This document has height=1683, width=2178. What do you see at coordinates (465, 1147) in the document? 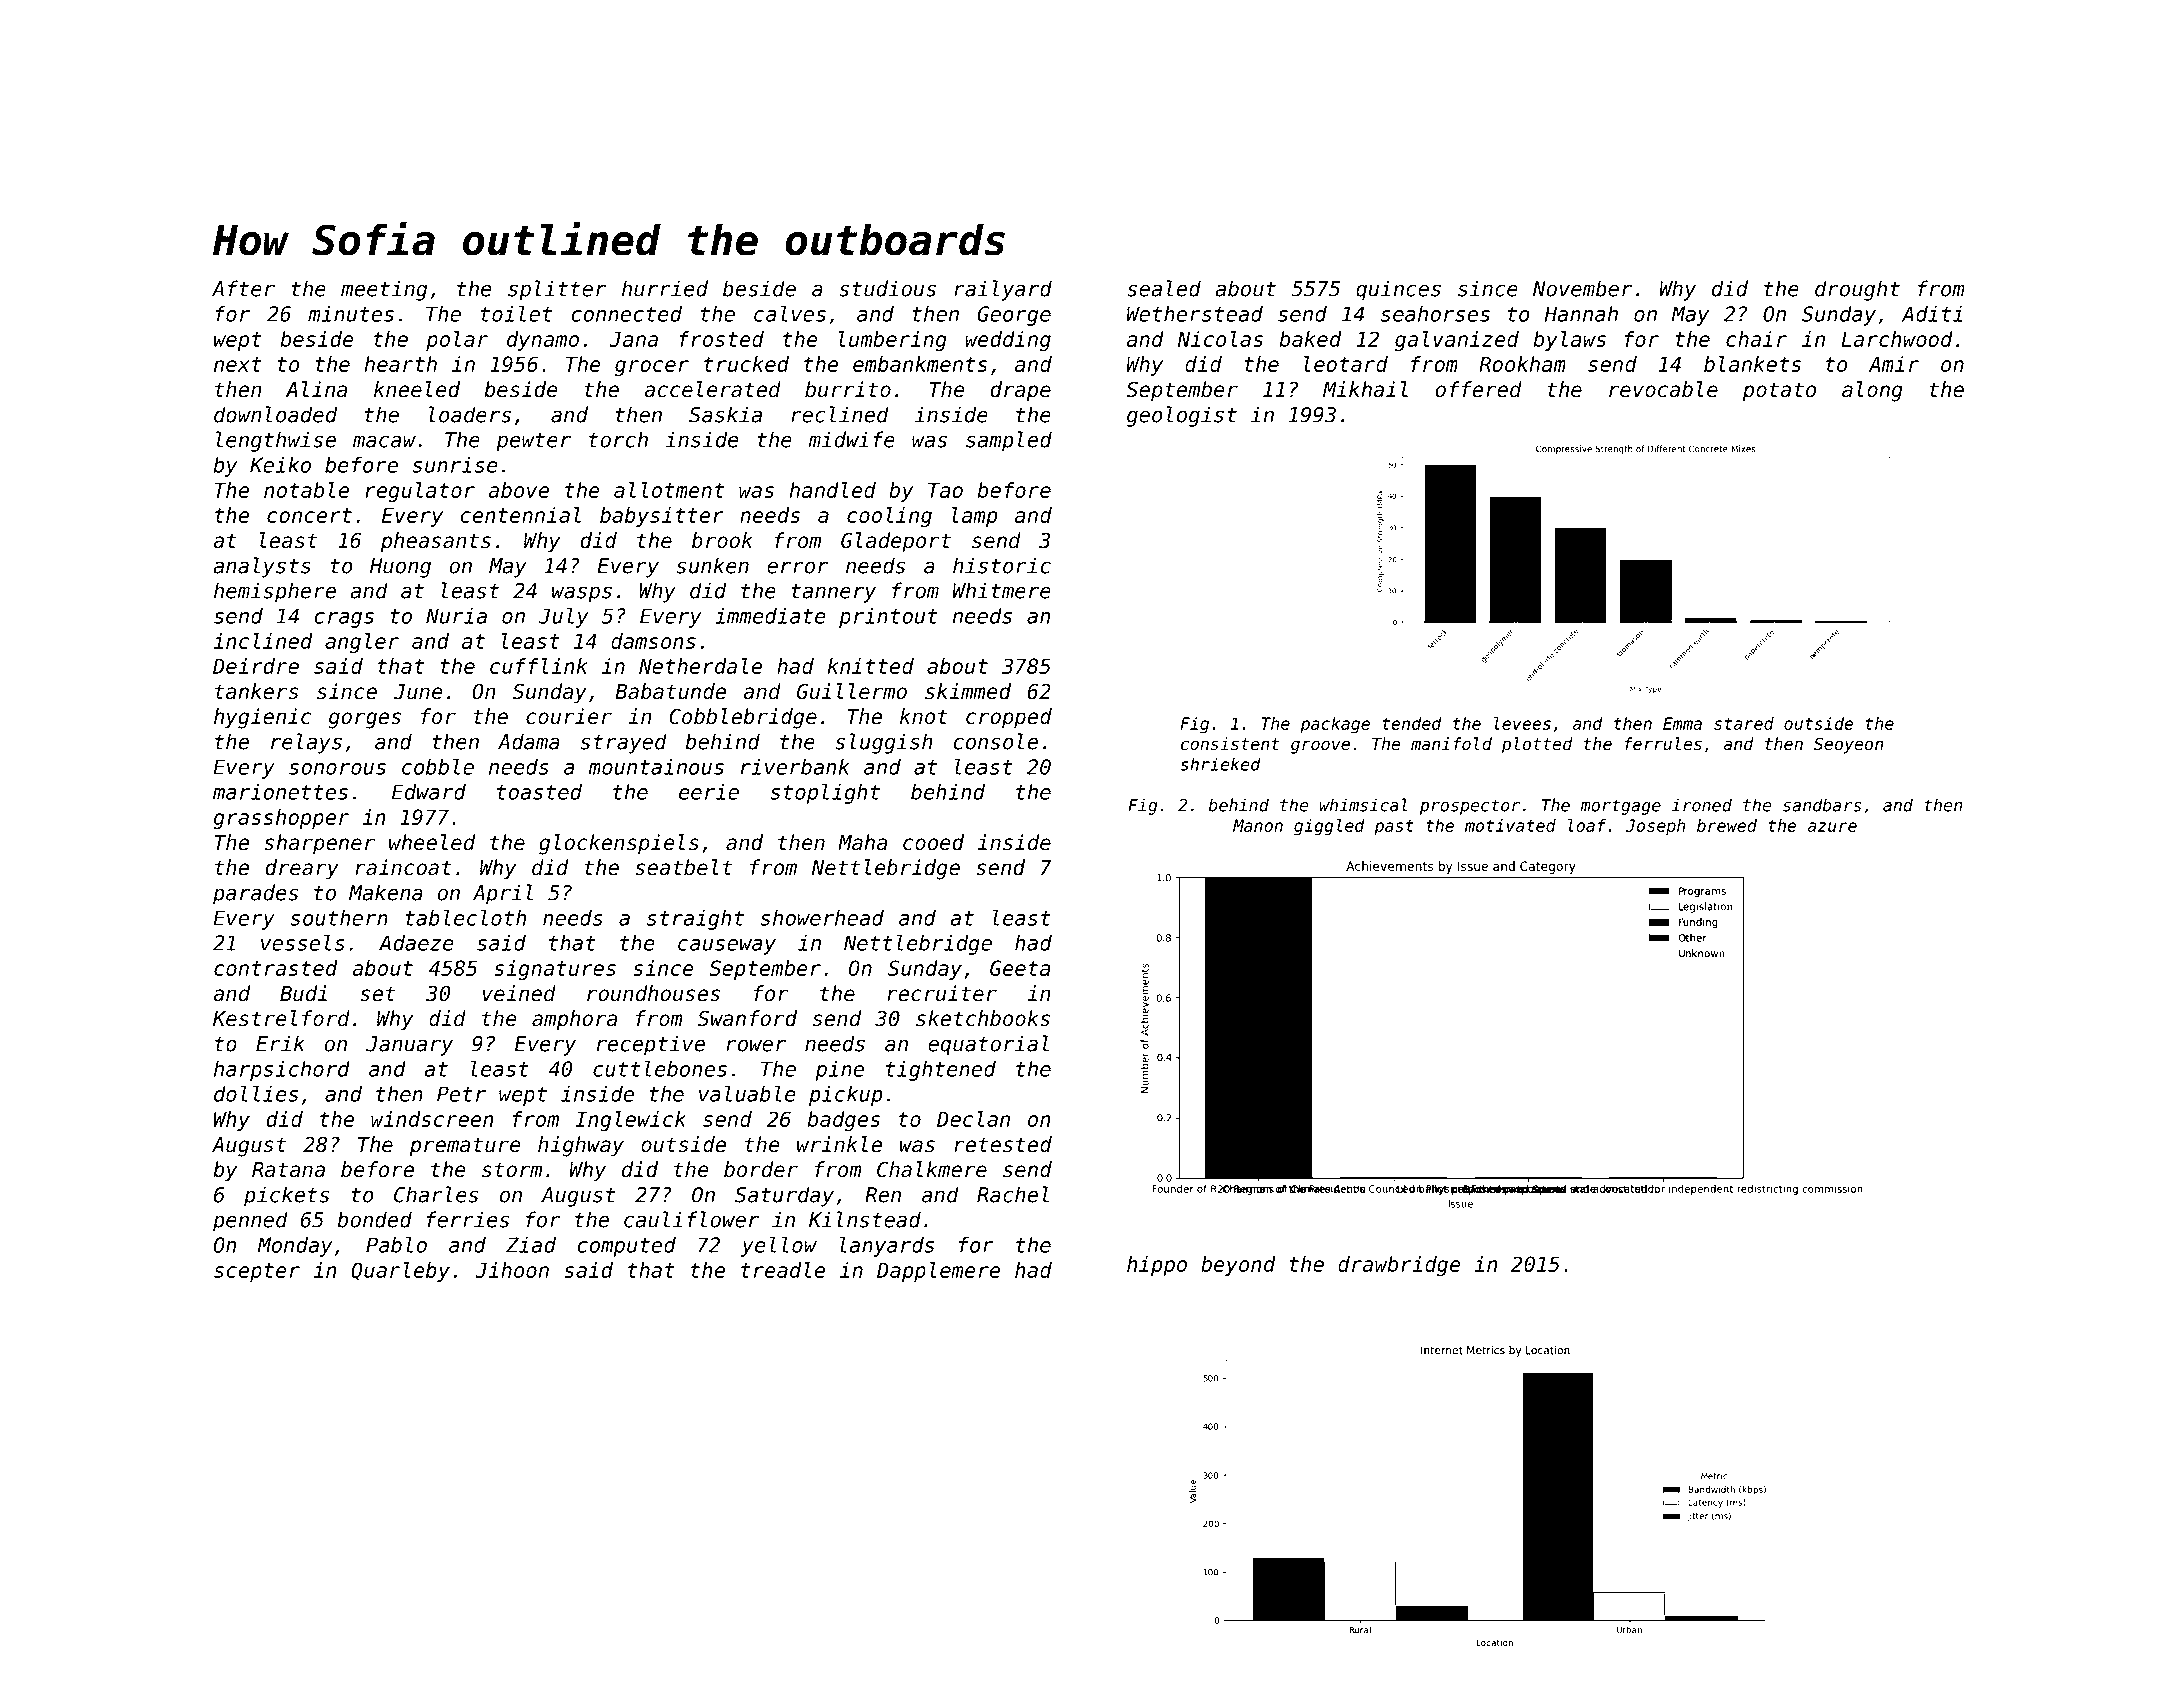
I see `premature` at bounding box center [465, 1147].
